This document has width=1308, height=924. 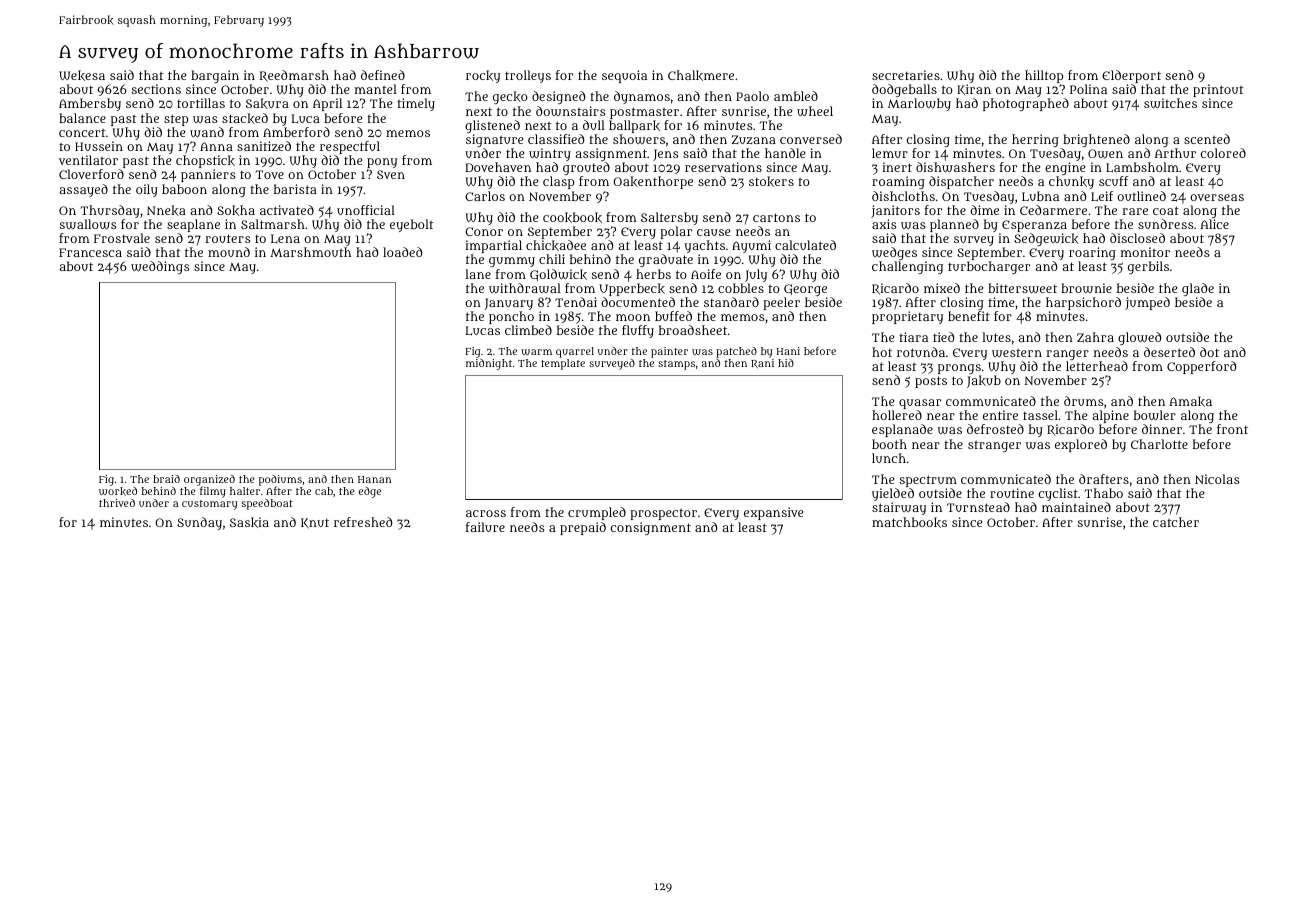 I want to click on yachts, so click(x=705, y=247).
